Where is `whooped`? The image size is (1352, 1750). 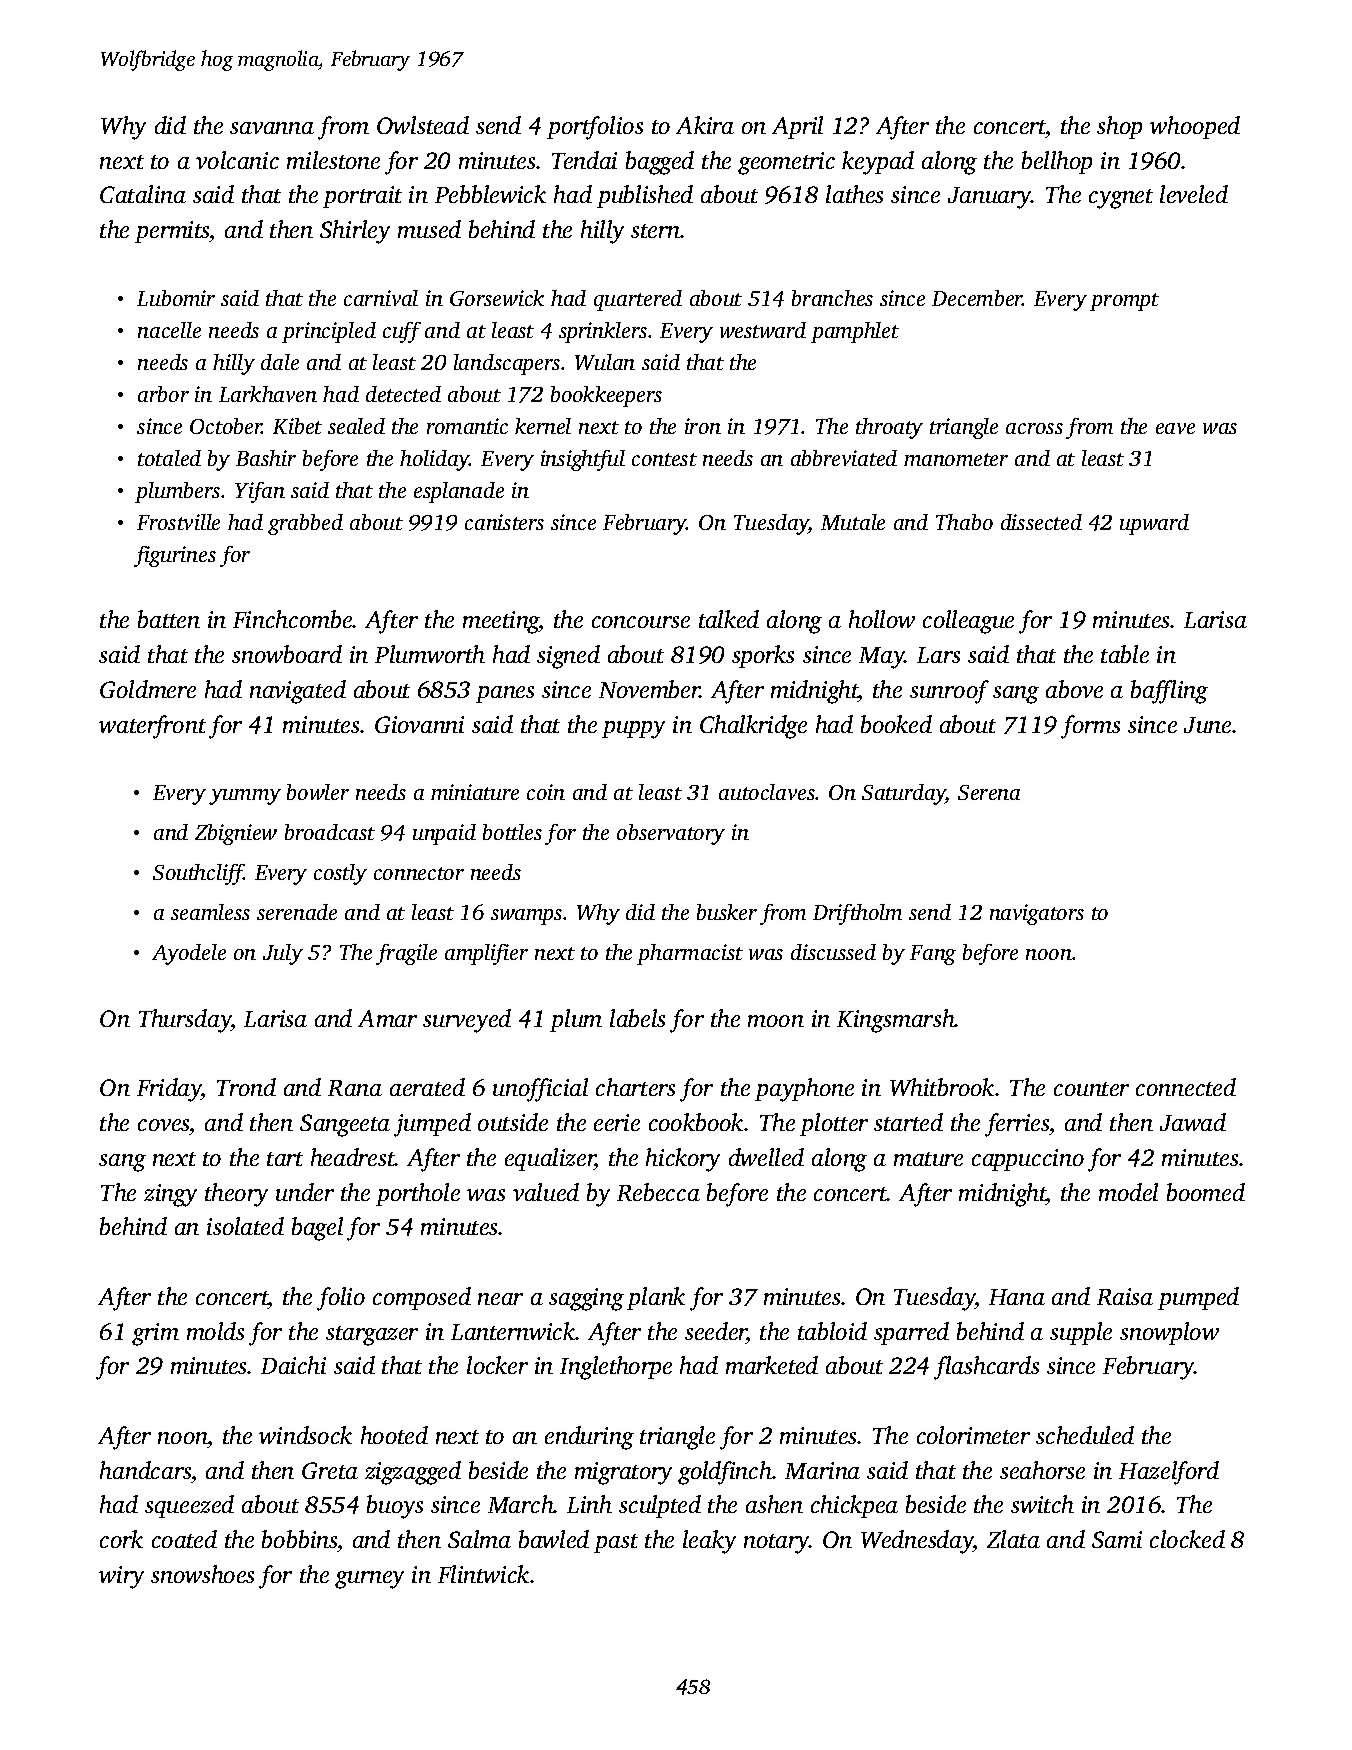 whooped is located at coordinates (1195, 127).
